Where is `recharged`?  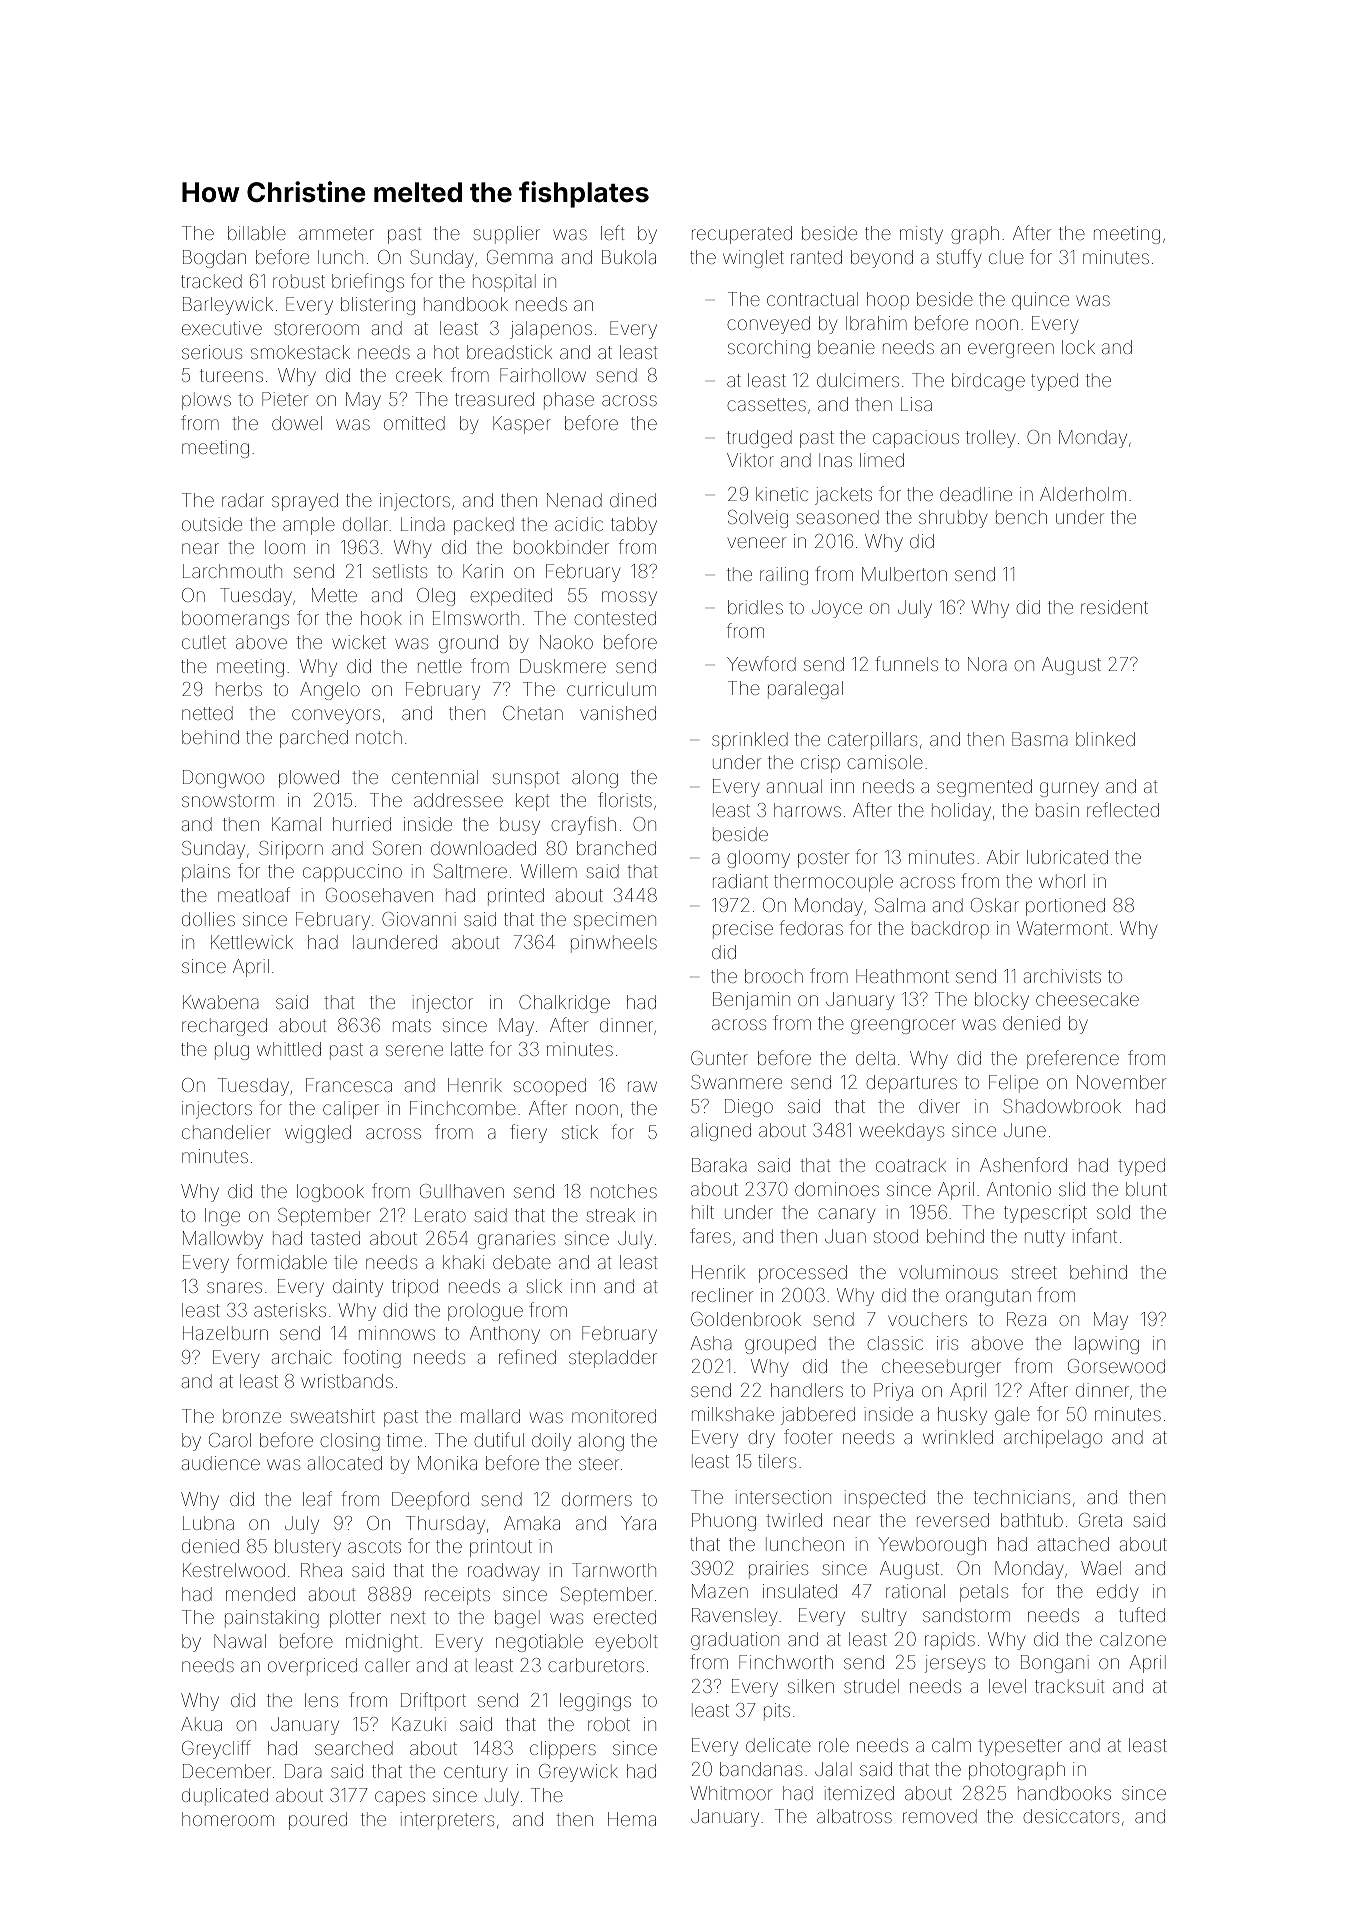 recharged is located at coordinates (224, 1027).
